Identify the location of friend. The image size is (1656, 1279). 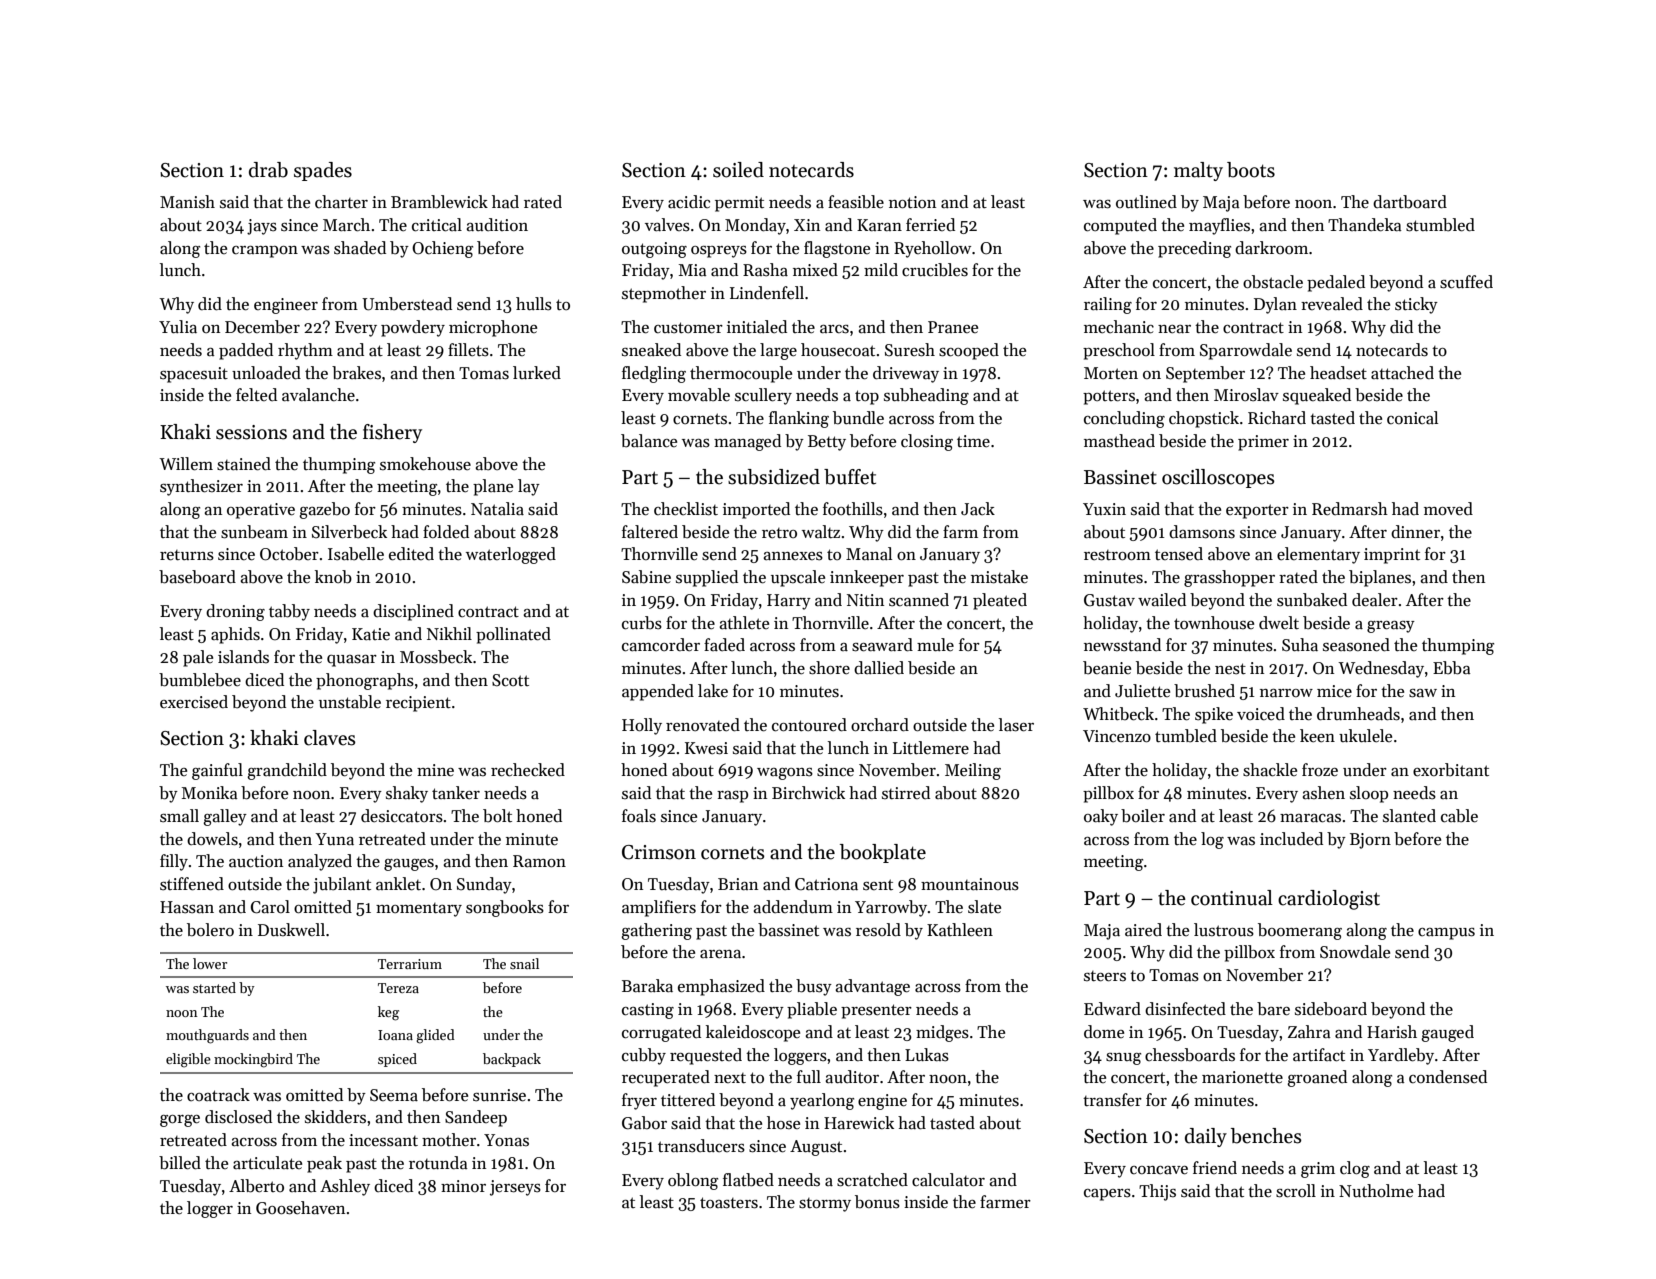
(1215, 1167).
